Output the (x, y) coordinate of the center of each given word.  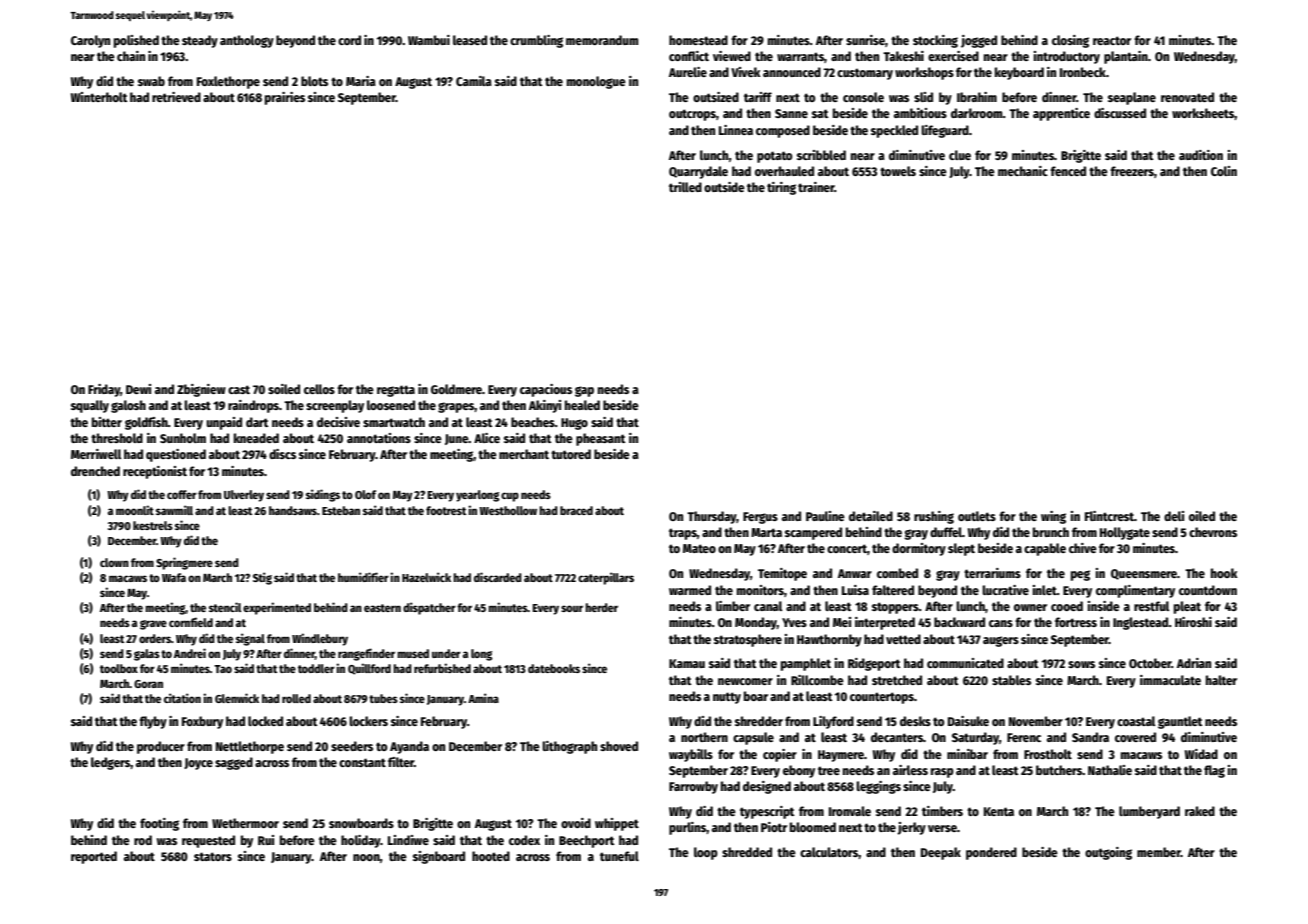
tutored (571, 454)
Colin (1224, 171)
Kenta (999, 811)
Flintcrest (1109, 516)
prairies (285, 98)
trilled (685, 187)
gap (584, 391)
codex (524, 840)
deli (1174, 516)
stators (213, 856)
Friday (104, 390)
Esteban (341, 510)
